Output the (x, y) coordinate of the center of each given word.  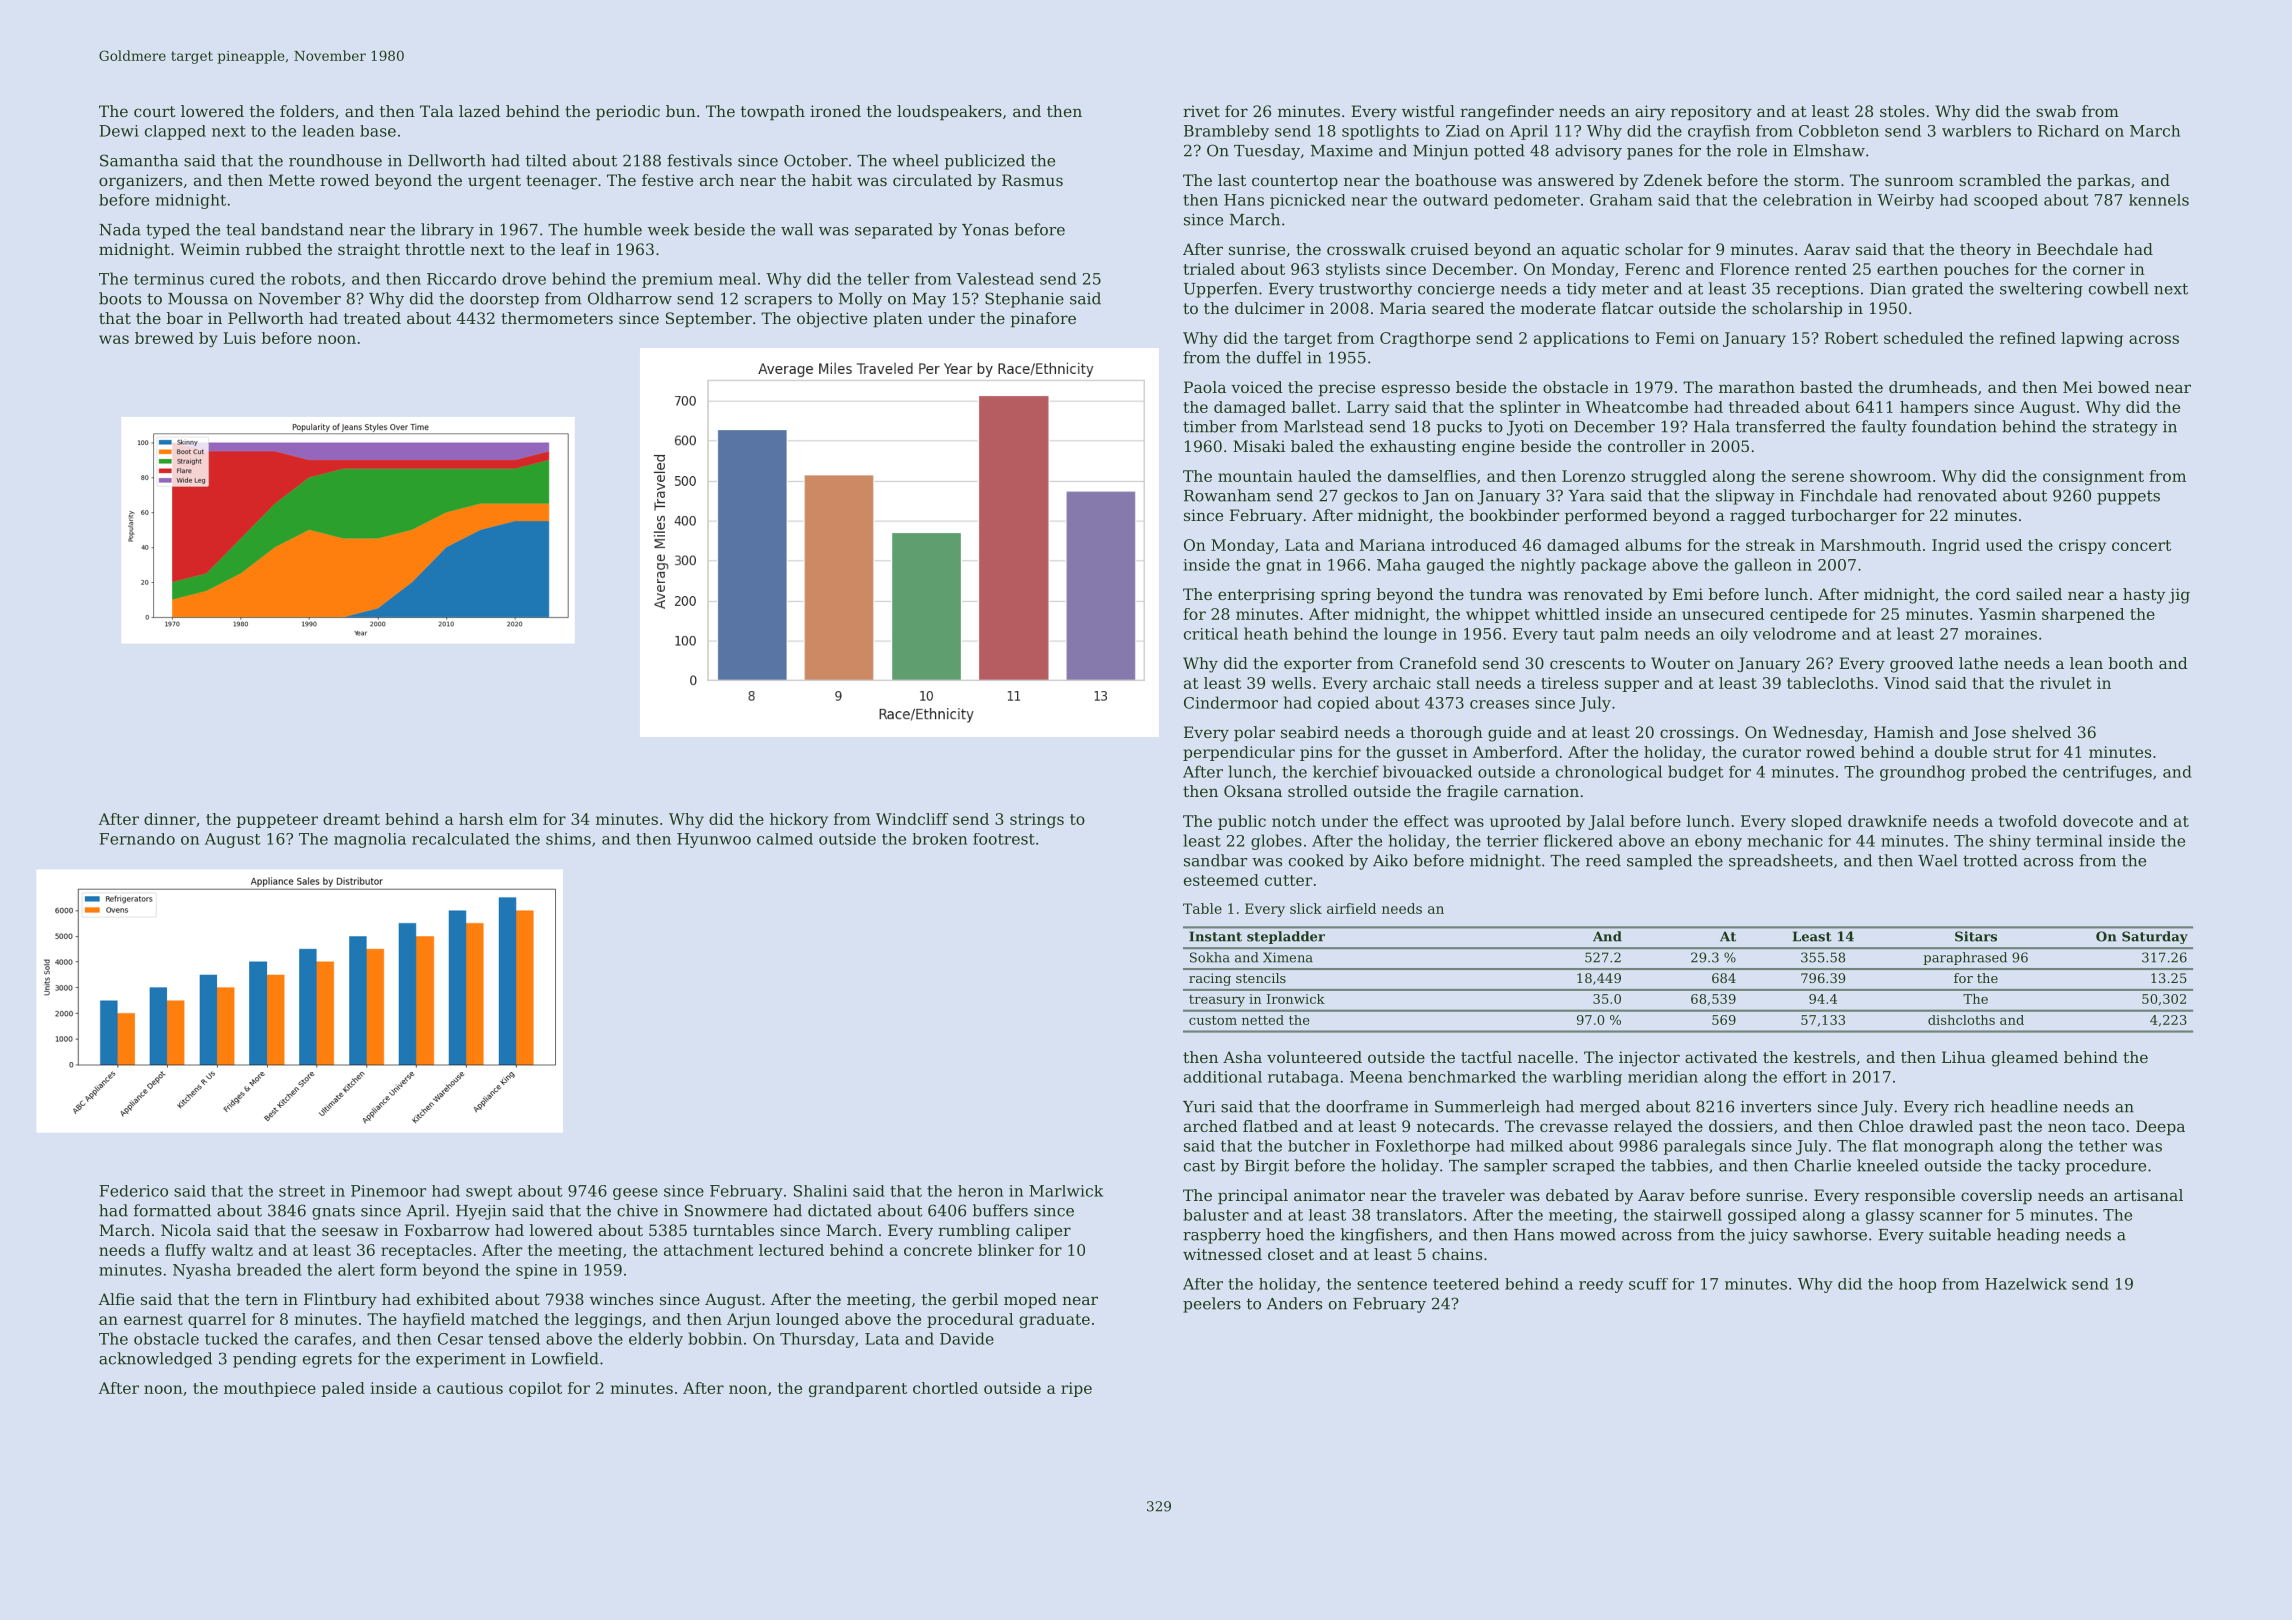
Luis (239, 338)
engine (1488, 448)
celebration (1807, 200)
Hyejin (481, 1212)
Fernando (137, 839)
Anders (1294, 1303)
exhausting (1413, 448)
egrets (327, 1360)
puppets (2128, 497)
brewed (164, 338)
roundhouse (335, 160)
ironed (835, 111)
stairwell (1688, 1215)
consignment (2093, 477)
